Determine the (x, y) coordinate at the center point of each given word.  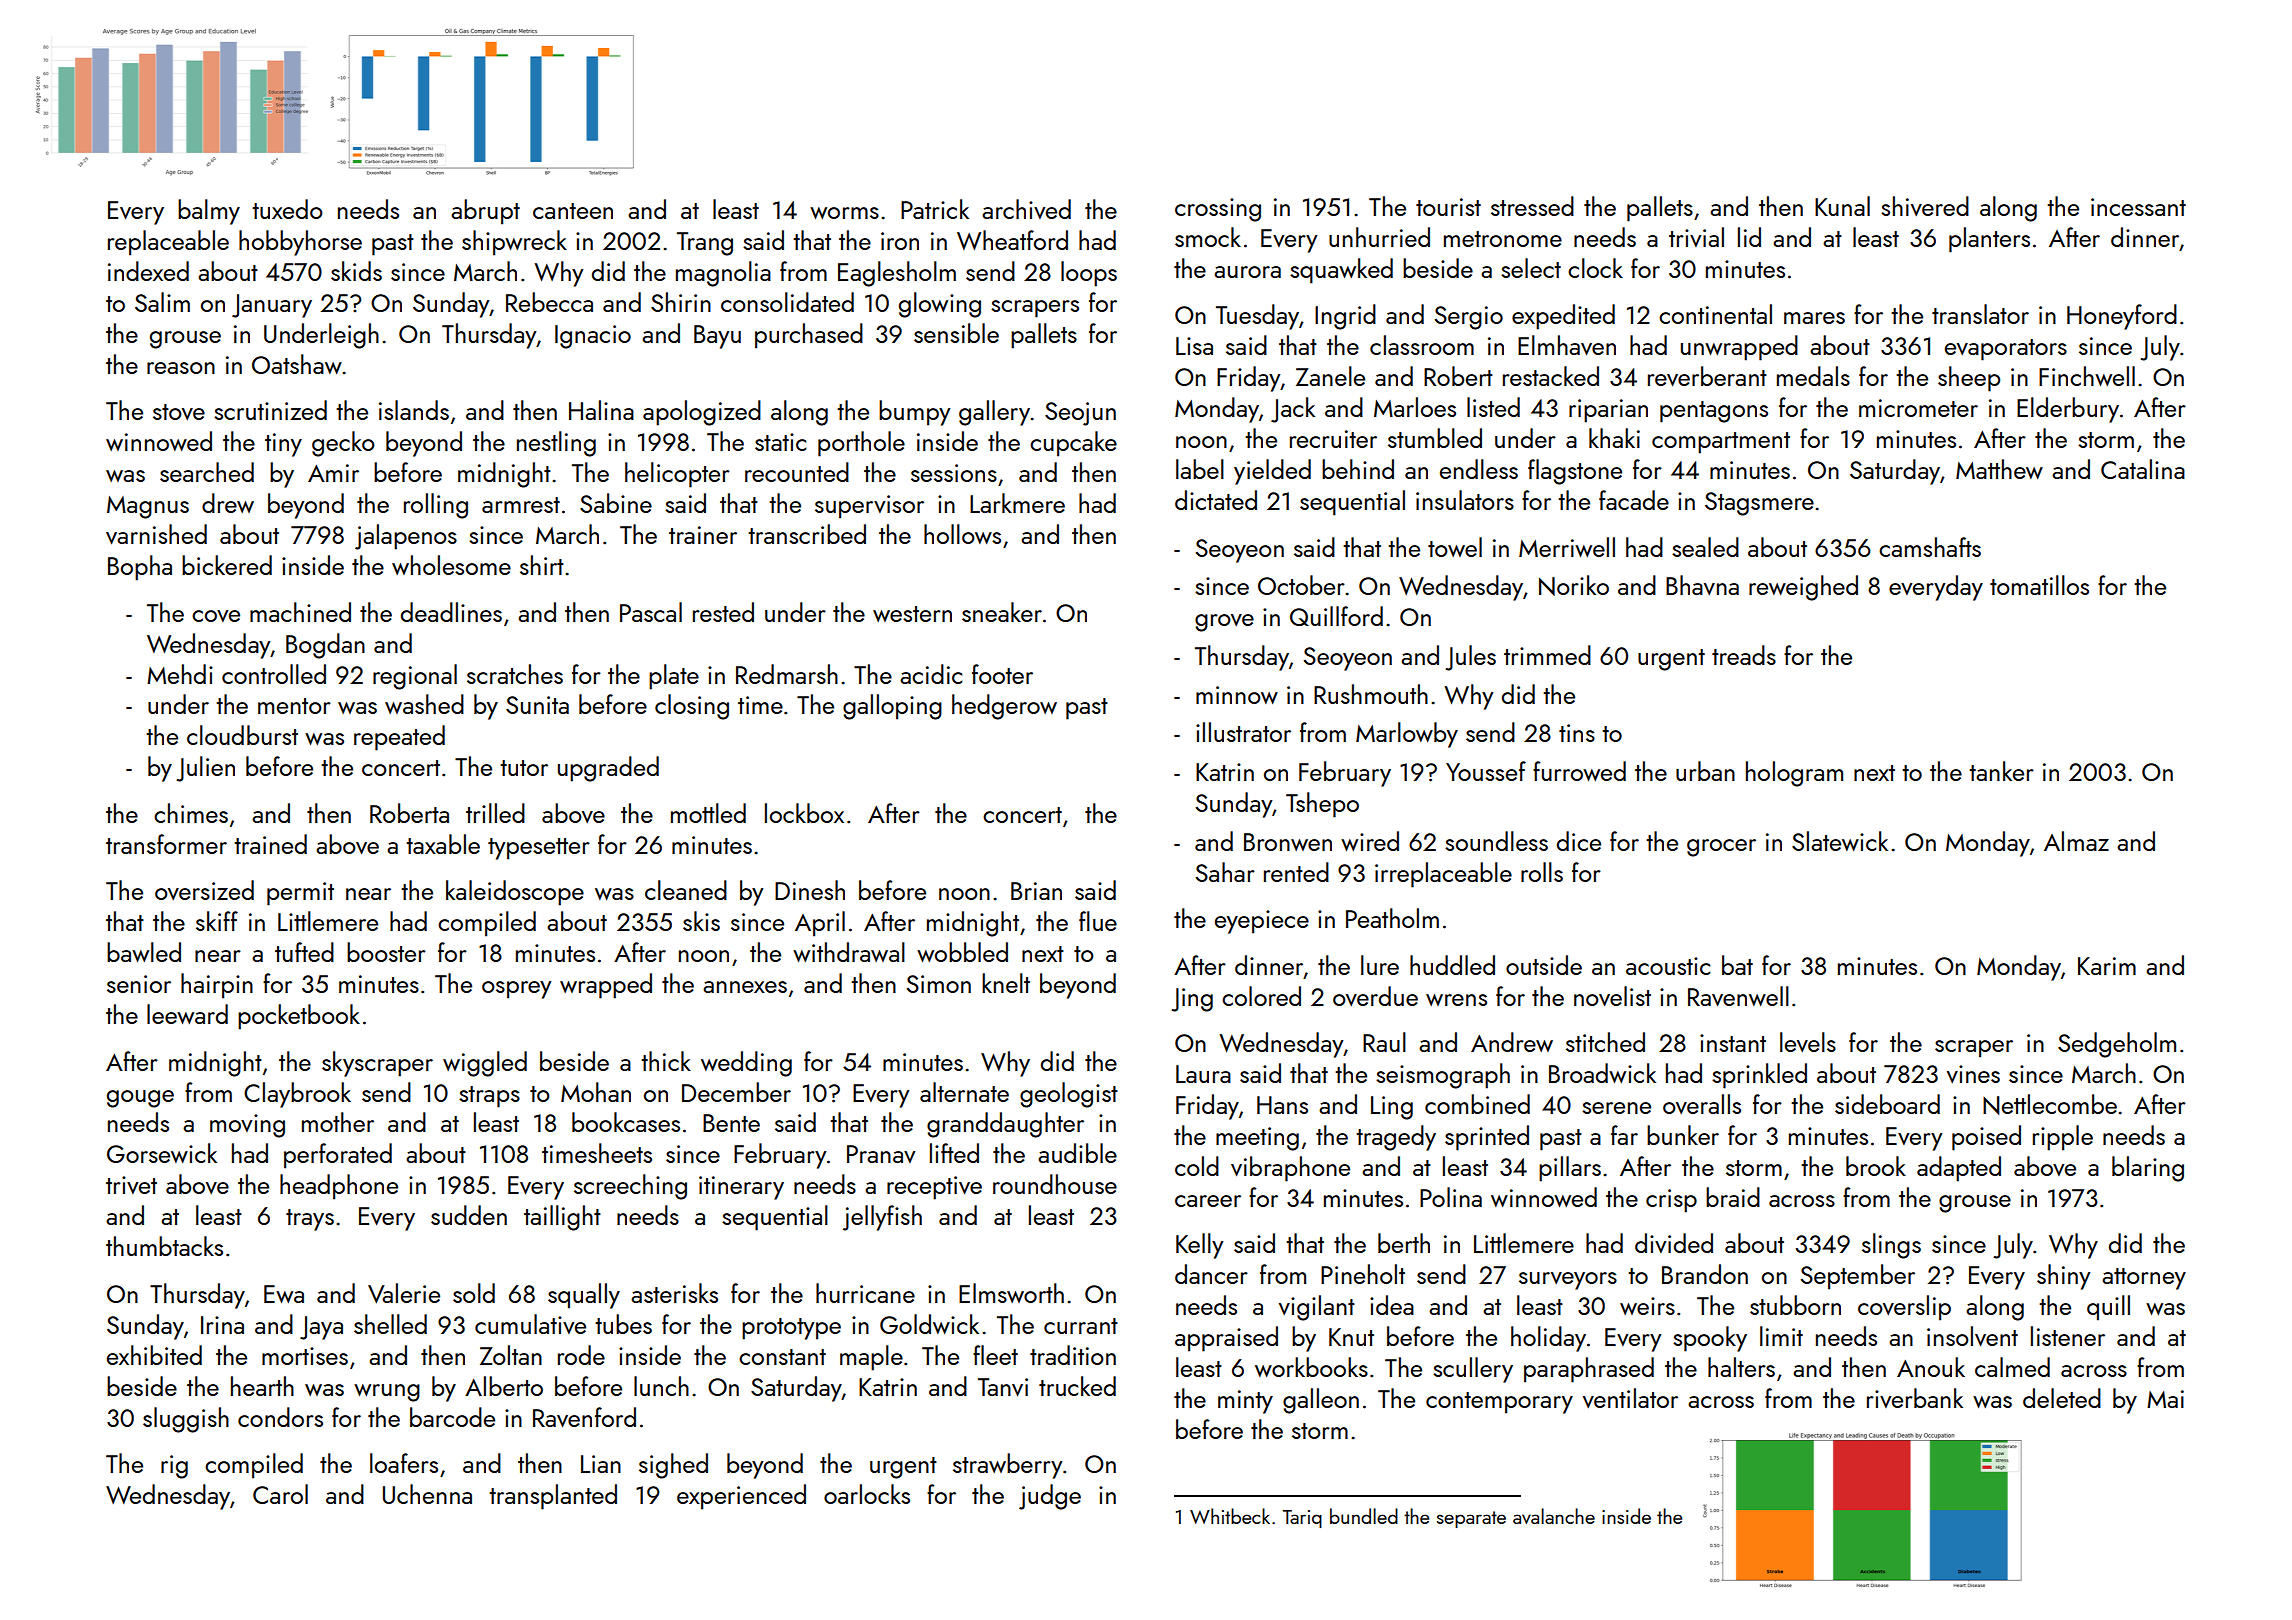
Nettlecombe (2050, 1104)
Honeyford (2122, 317)
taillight (562, 1218)
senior (139, 984)
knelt (1006, 983)
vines (1973, 1074)
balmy (209, 212)
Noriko (1574, 585)
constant (782, 1357)
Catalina (2143, 469)
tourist (1448, 207)
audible (1077, 1153)
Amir (333, 473)
